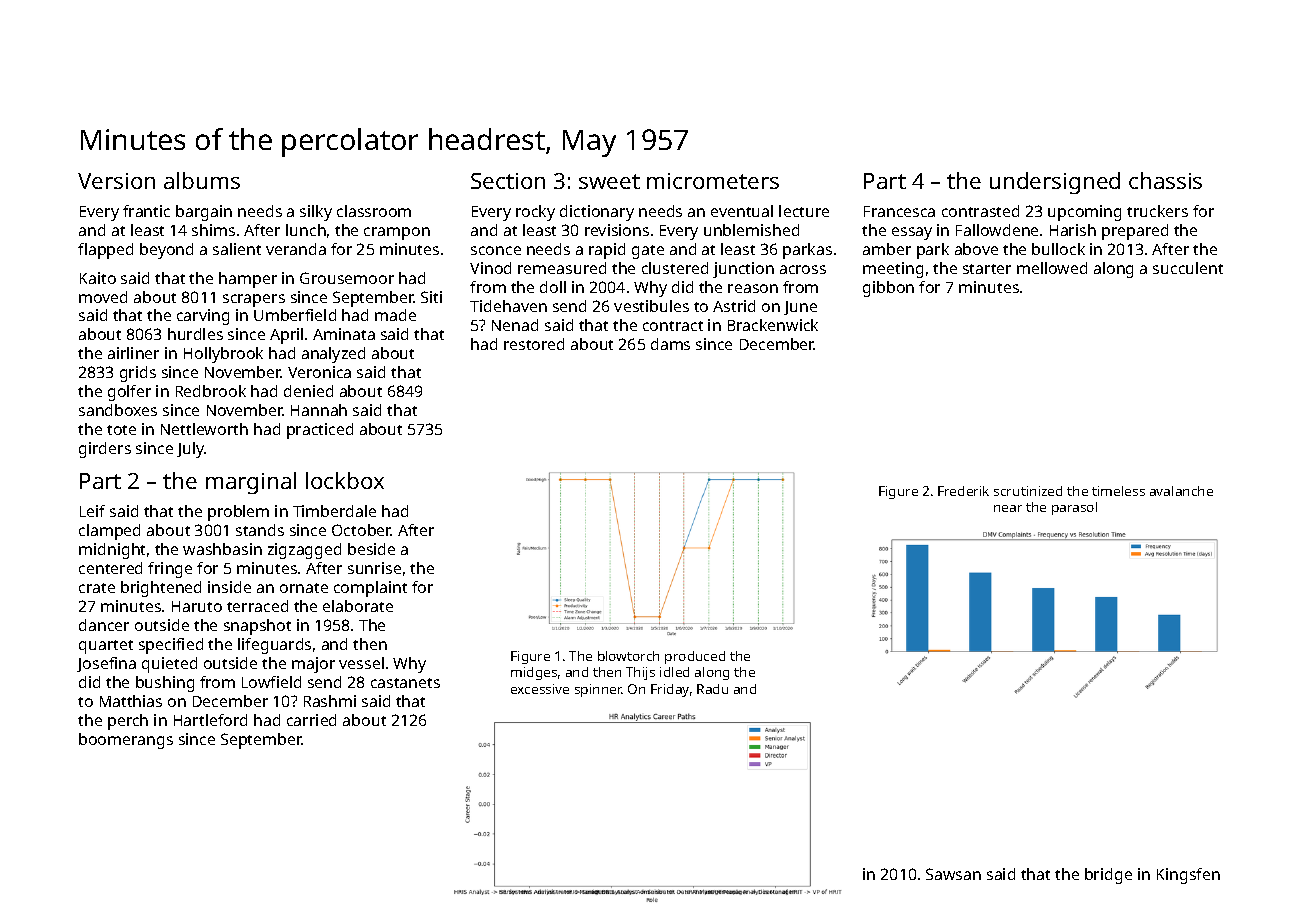 The height and width of the screenshot is (924, 1308). What do you see at coordinates (712, 689) in the screenshot?
I see `Radu` at bounding box center [712, 689].
